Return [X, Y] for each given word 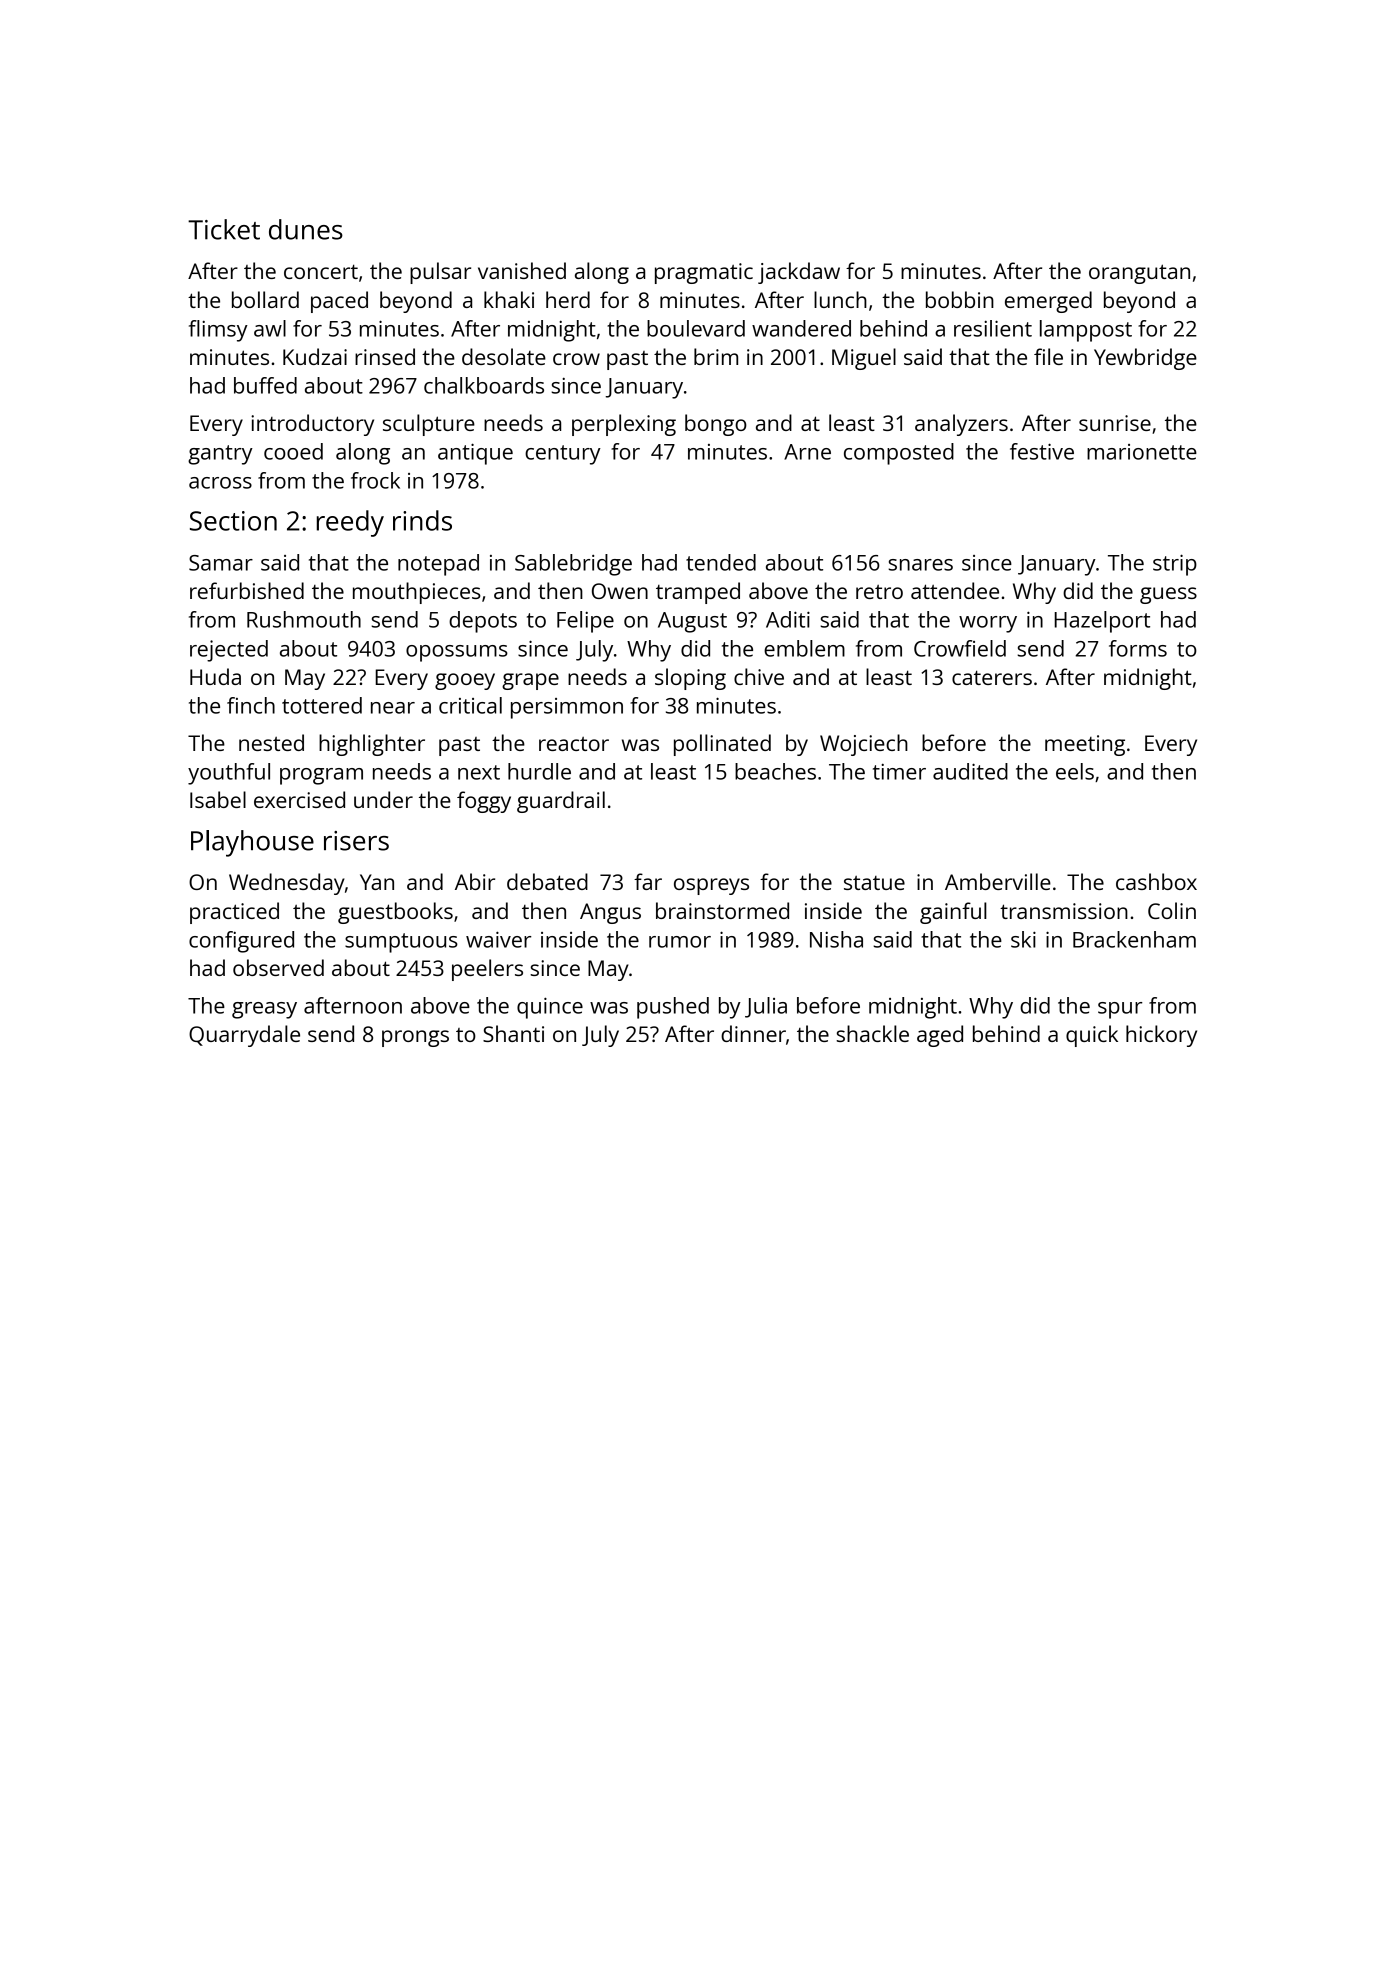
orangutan [1139, 274]
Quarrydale [244, 1036]
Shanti [513, 1033]
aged [940, 1036]
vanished [522, 270]
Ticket [224, 229]
